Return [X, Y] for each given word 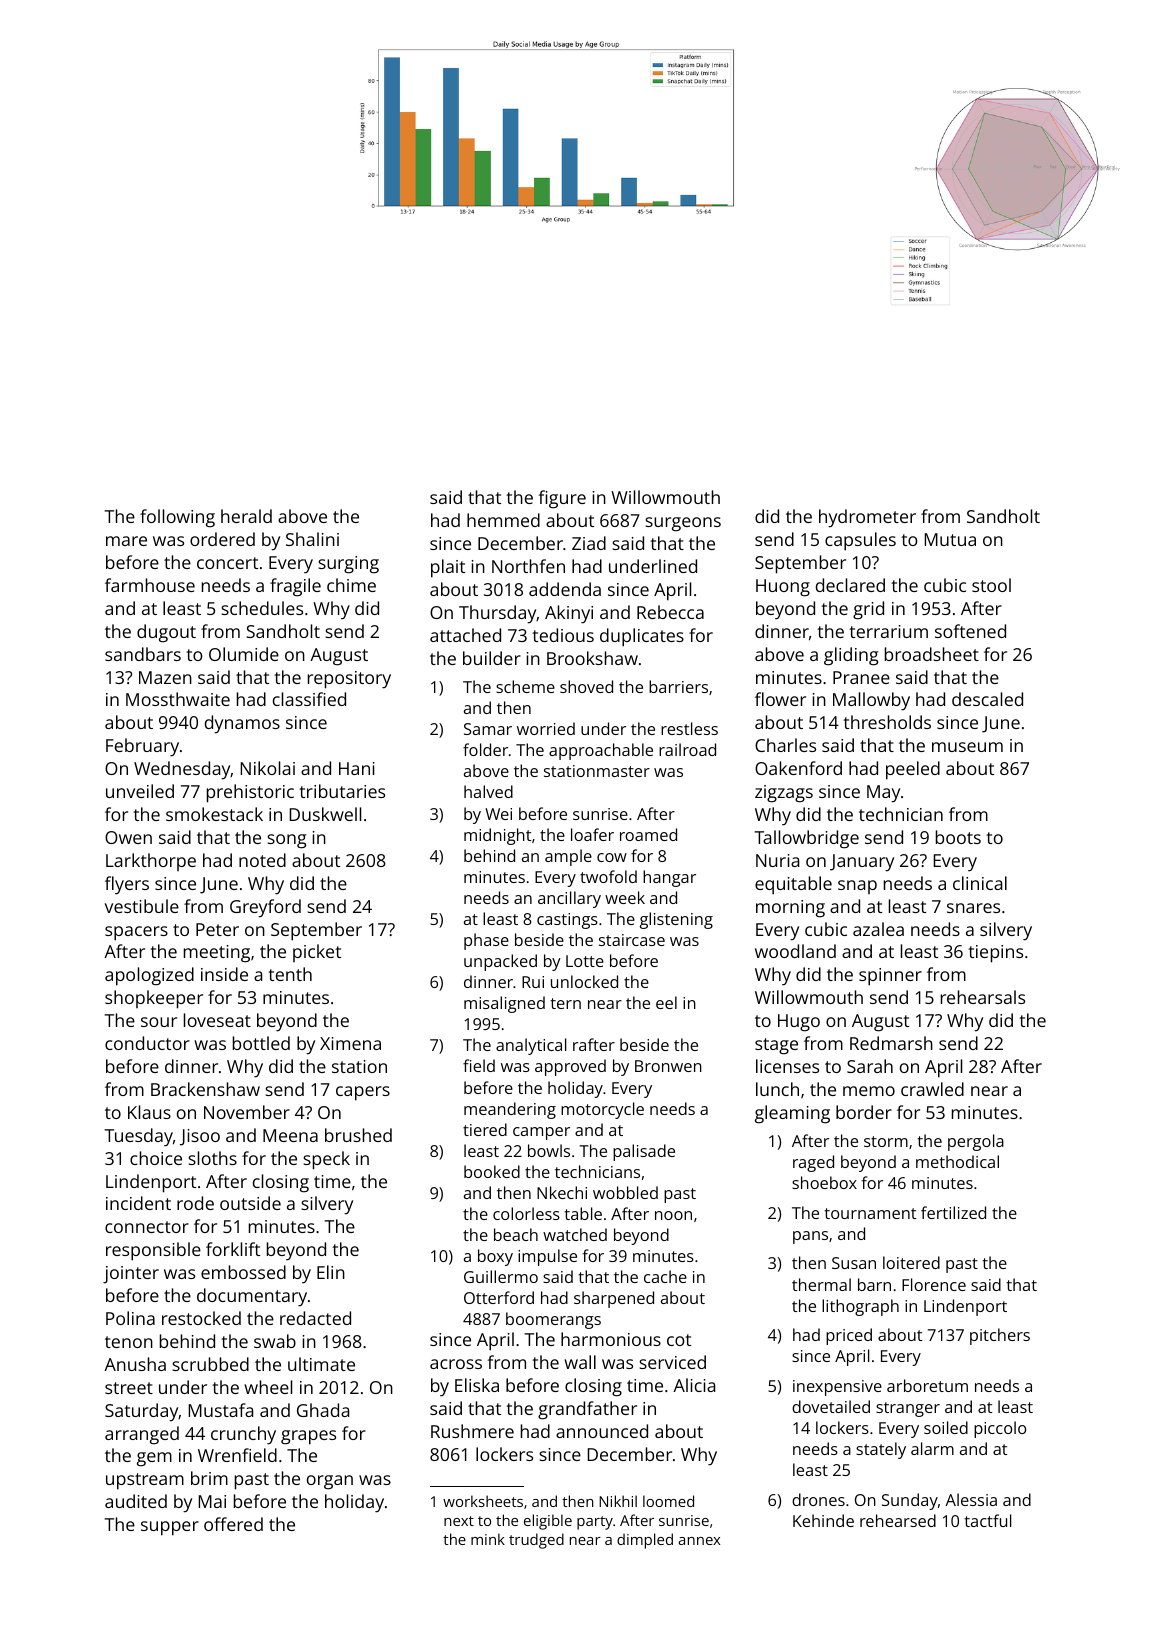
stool [991, 585]
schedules [262, 608]
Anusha [135, 1364]
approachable [601, 751]
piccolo [1000, 1429]
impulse [547, 1257]
